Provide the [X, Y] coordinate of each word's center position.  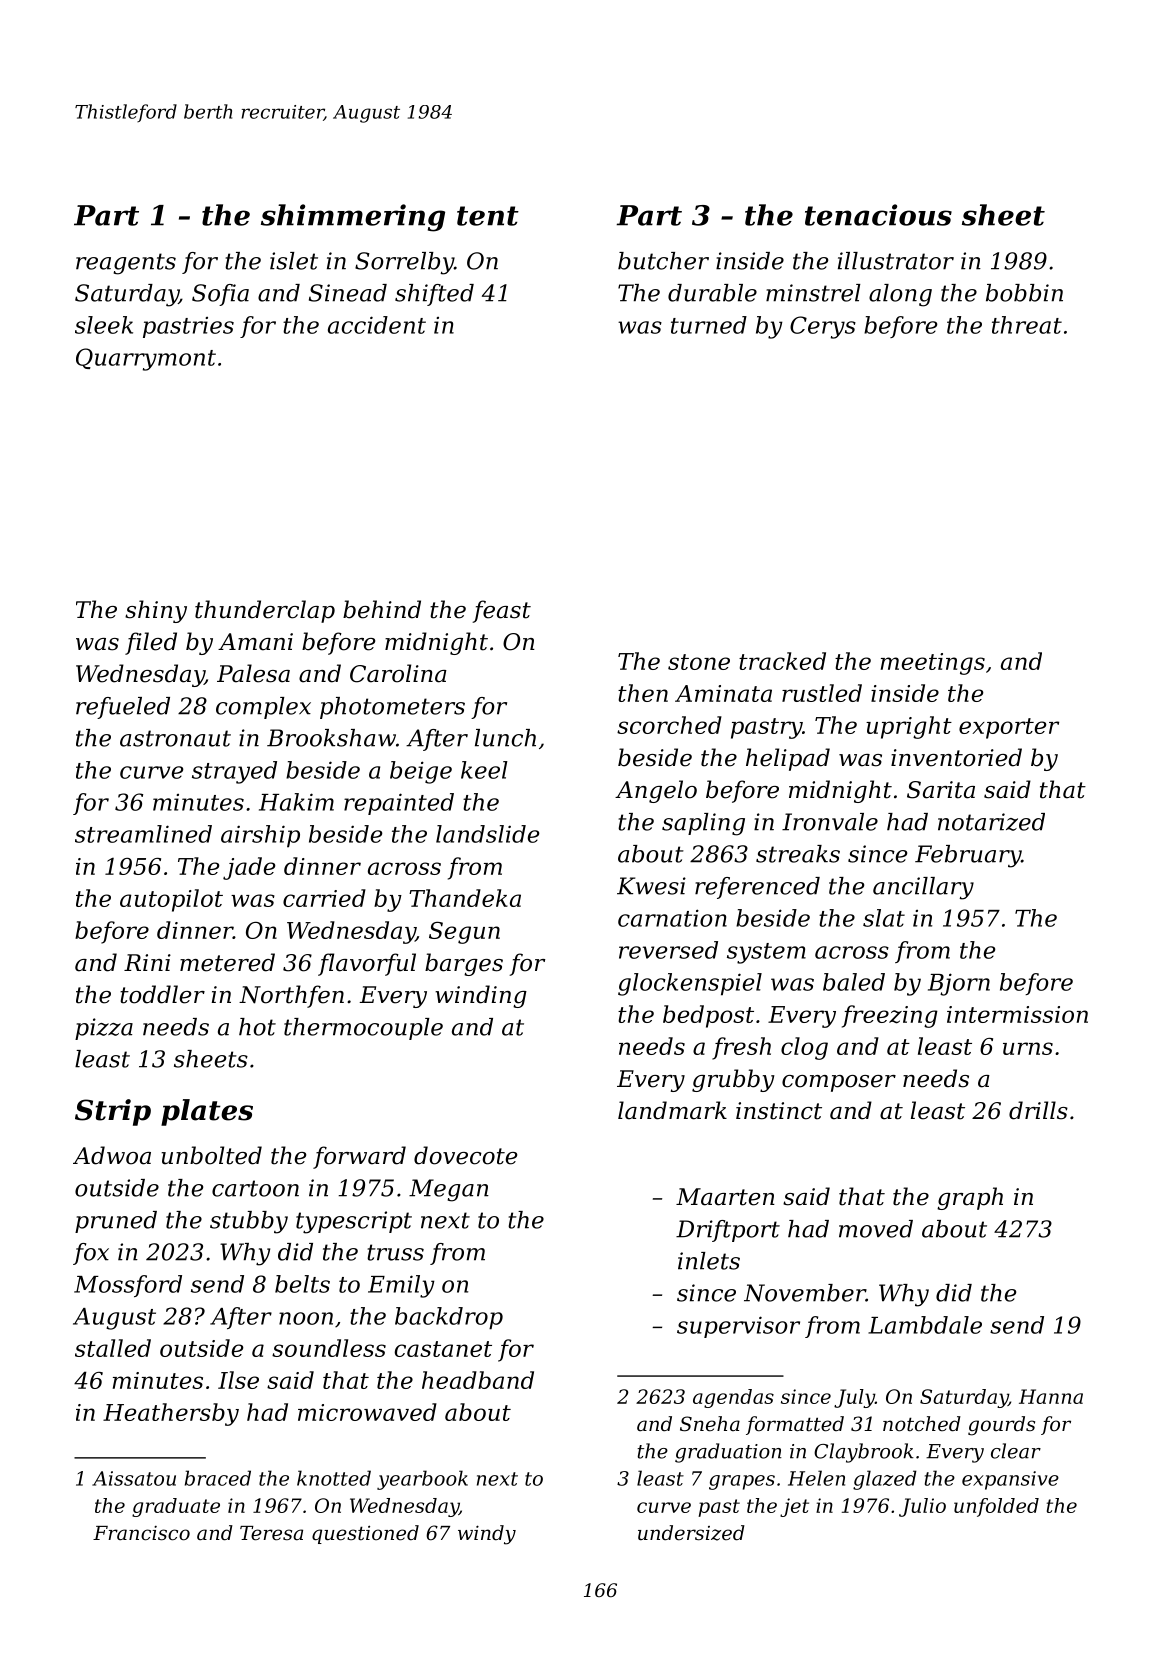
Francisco [141, 1533]
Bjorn [959, 984]
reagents [126, 264]
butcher [663, 261]
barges [464, 964]
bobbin [1024, 293]
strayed [234, 772]
